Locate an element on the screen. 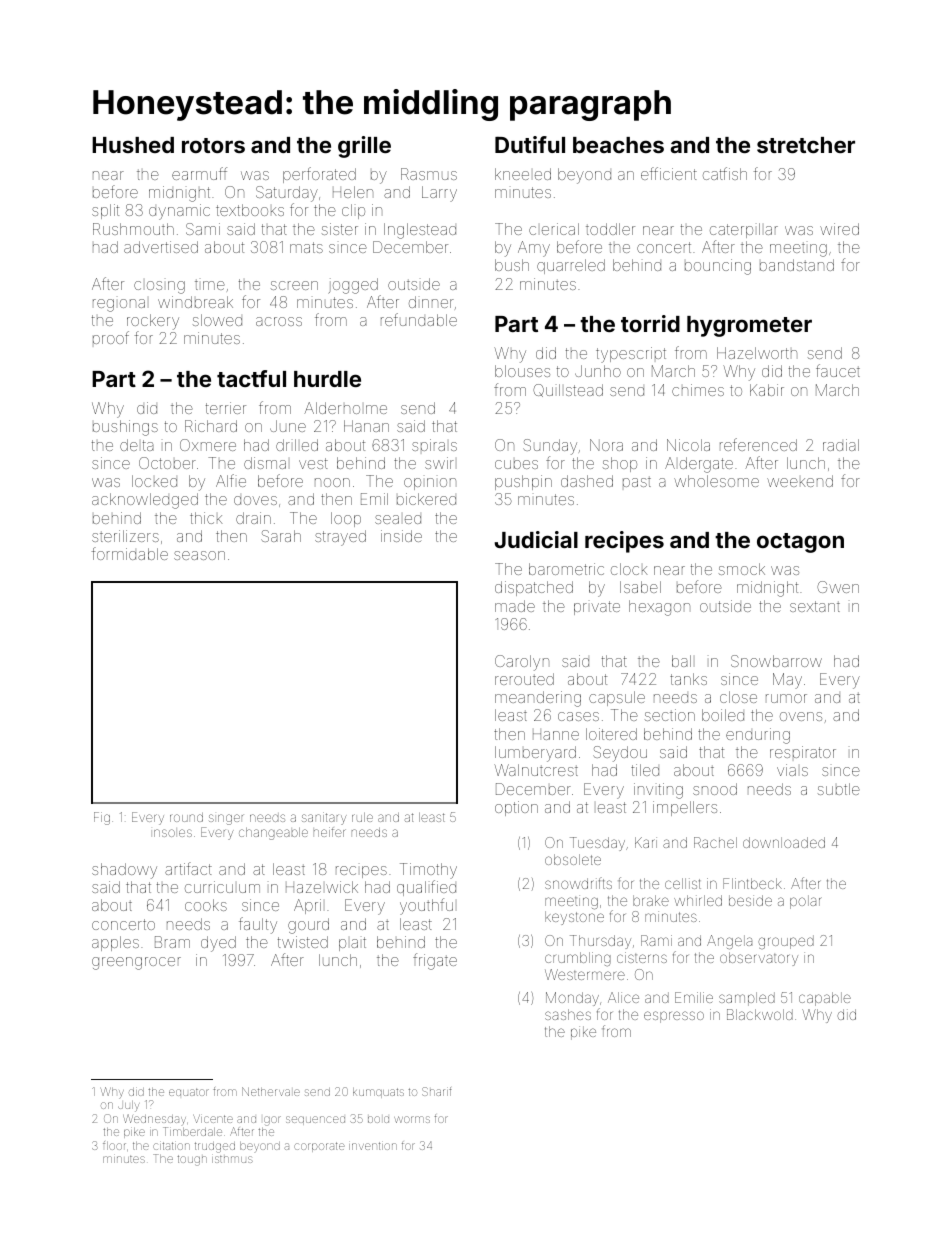 The height and width of the screenshot is (1233, 952). Nethervale is located at coordinates (271, 1091).
